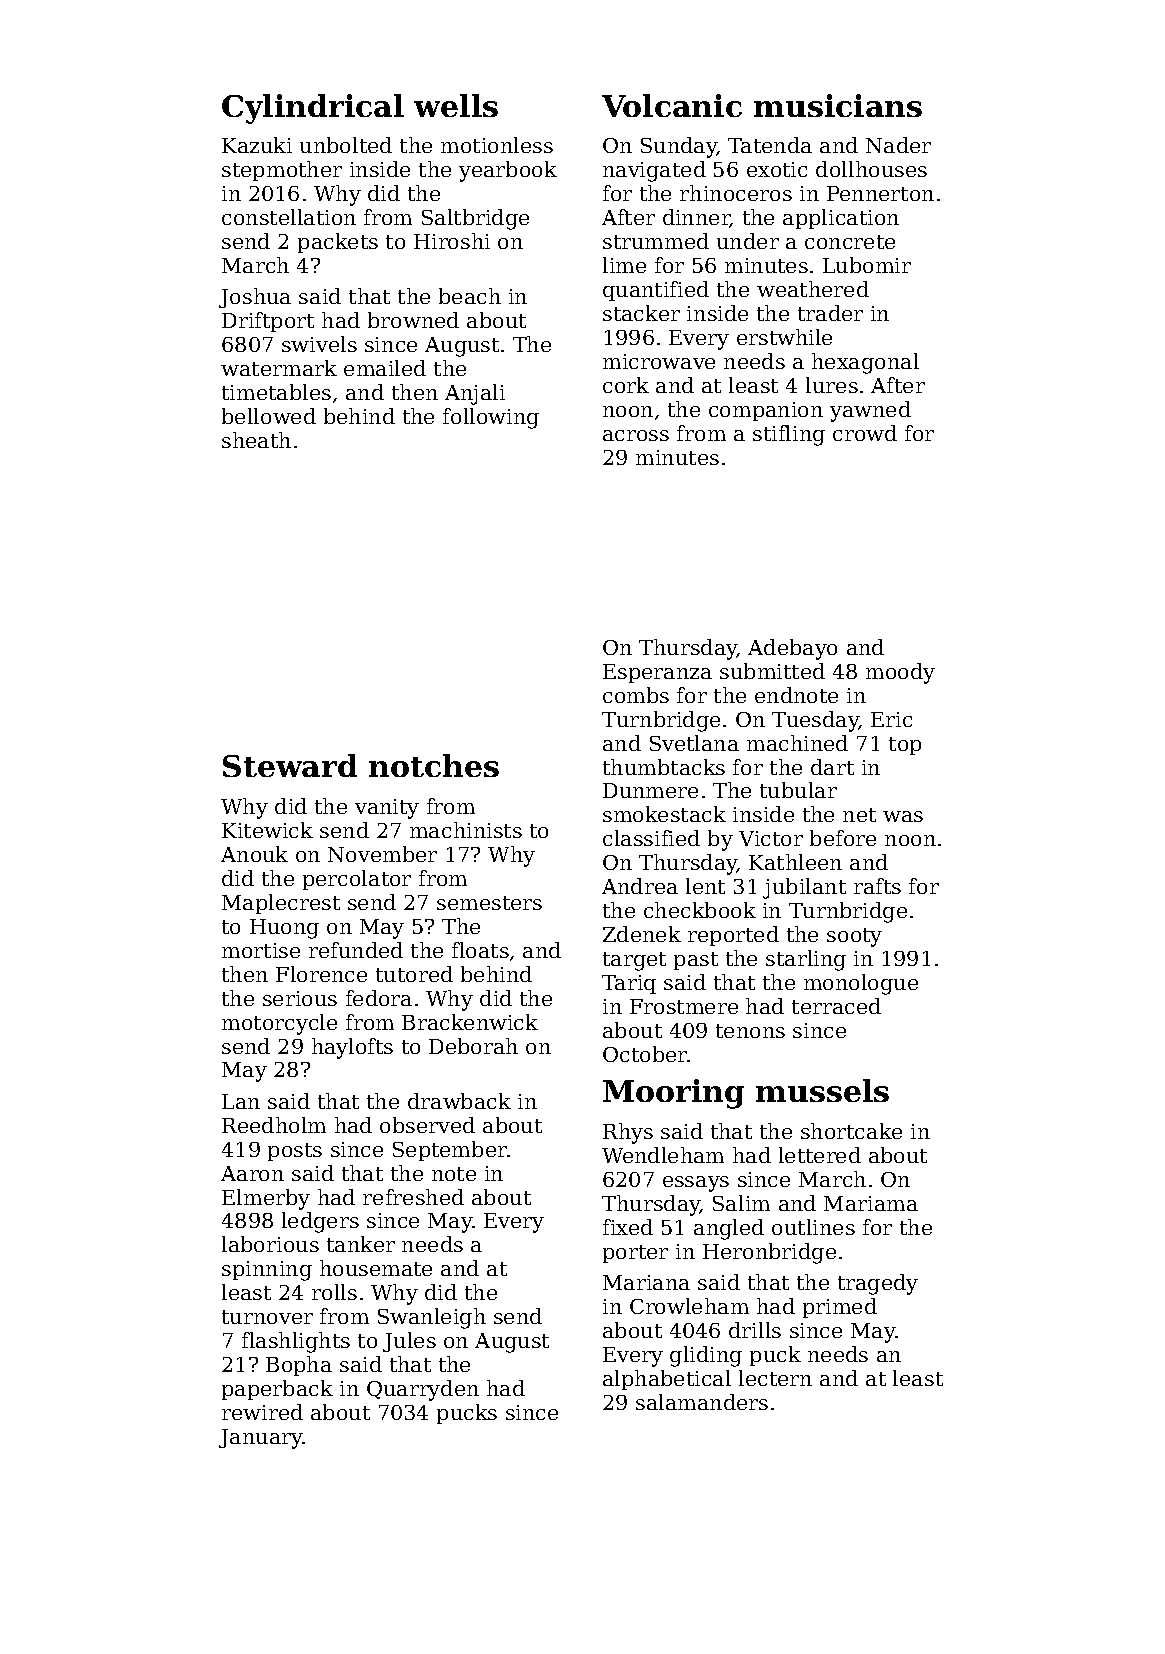  I want to click on companion, so click(766, 411).
